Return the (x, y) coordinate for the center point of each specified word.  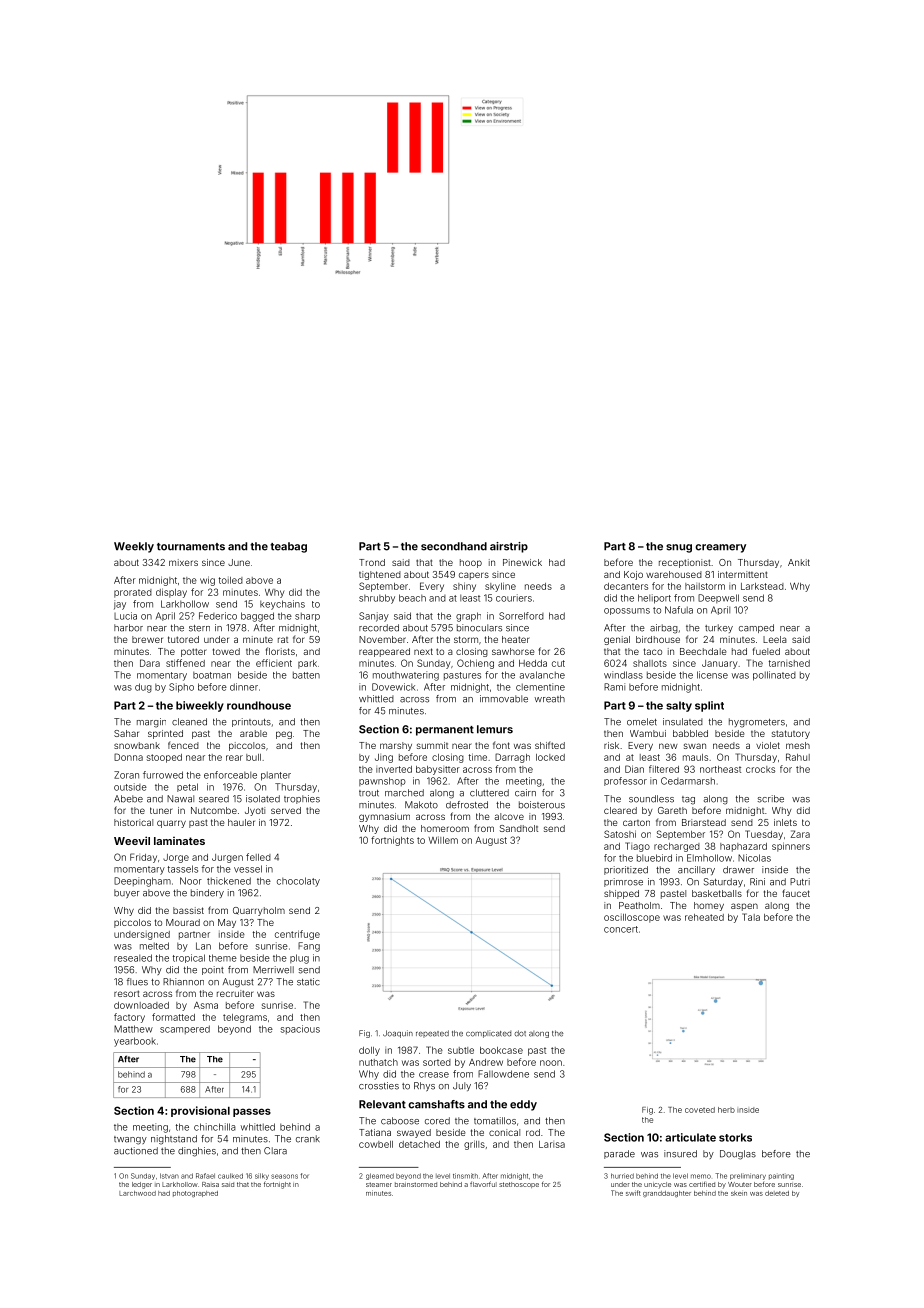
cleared (620, 810)
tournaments (191, 547)
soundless (651, 799)
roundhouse (259, 705)
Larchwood (137, 1193)
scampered (185, 1029)
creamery (720, 548)
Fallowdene (503, 1074)
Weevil (132, 840)
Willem (443, 840)
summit (432, 745)
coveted (700, 1110)
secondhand (454, 546)
